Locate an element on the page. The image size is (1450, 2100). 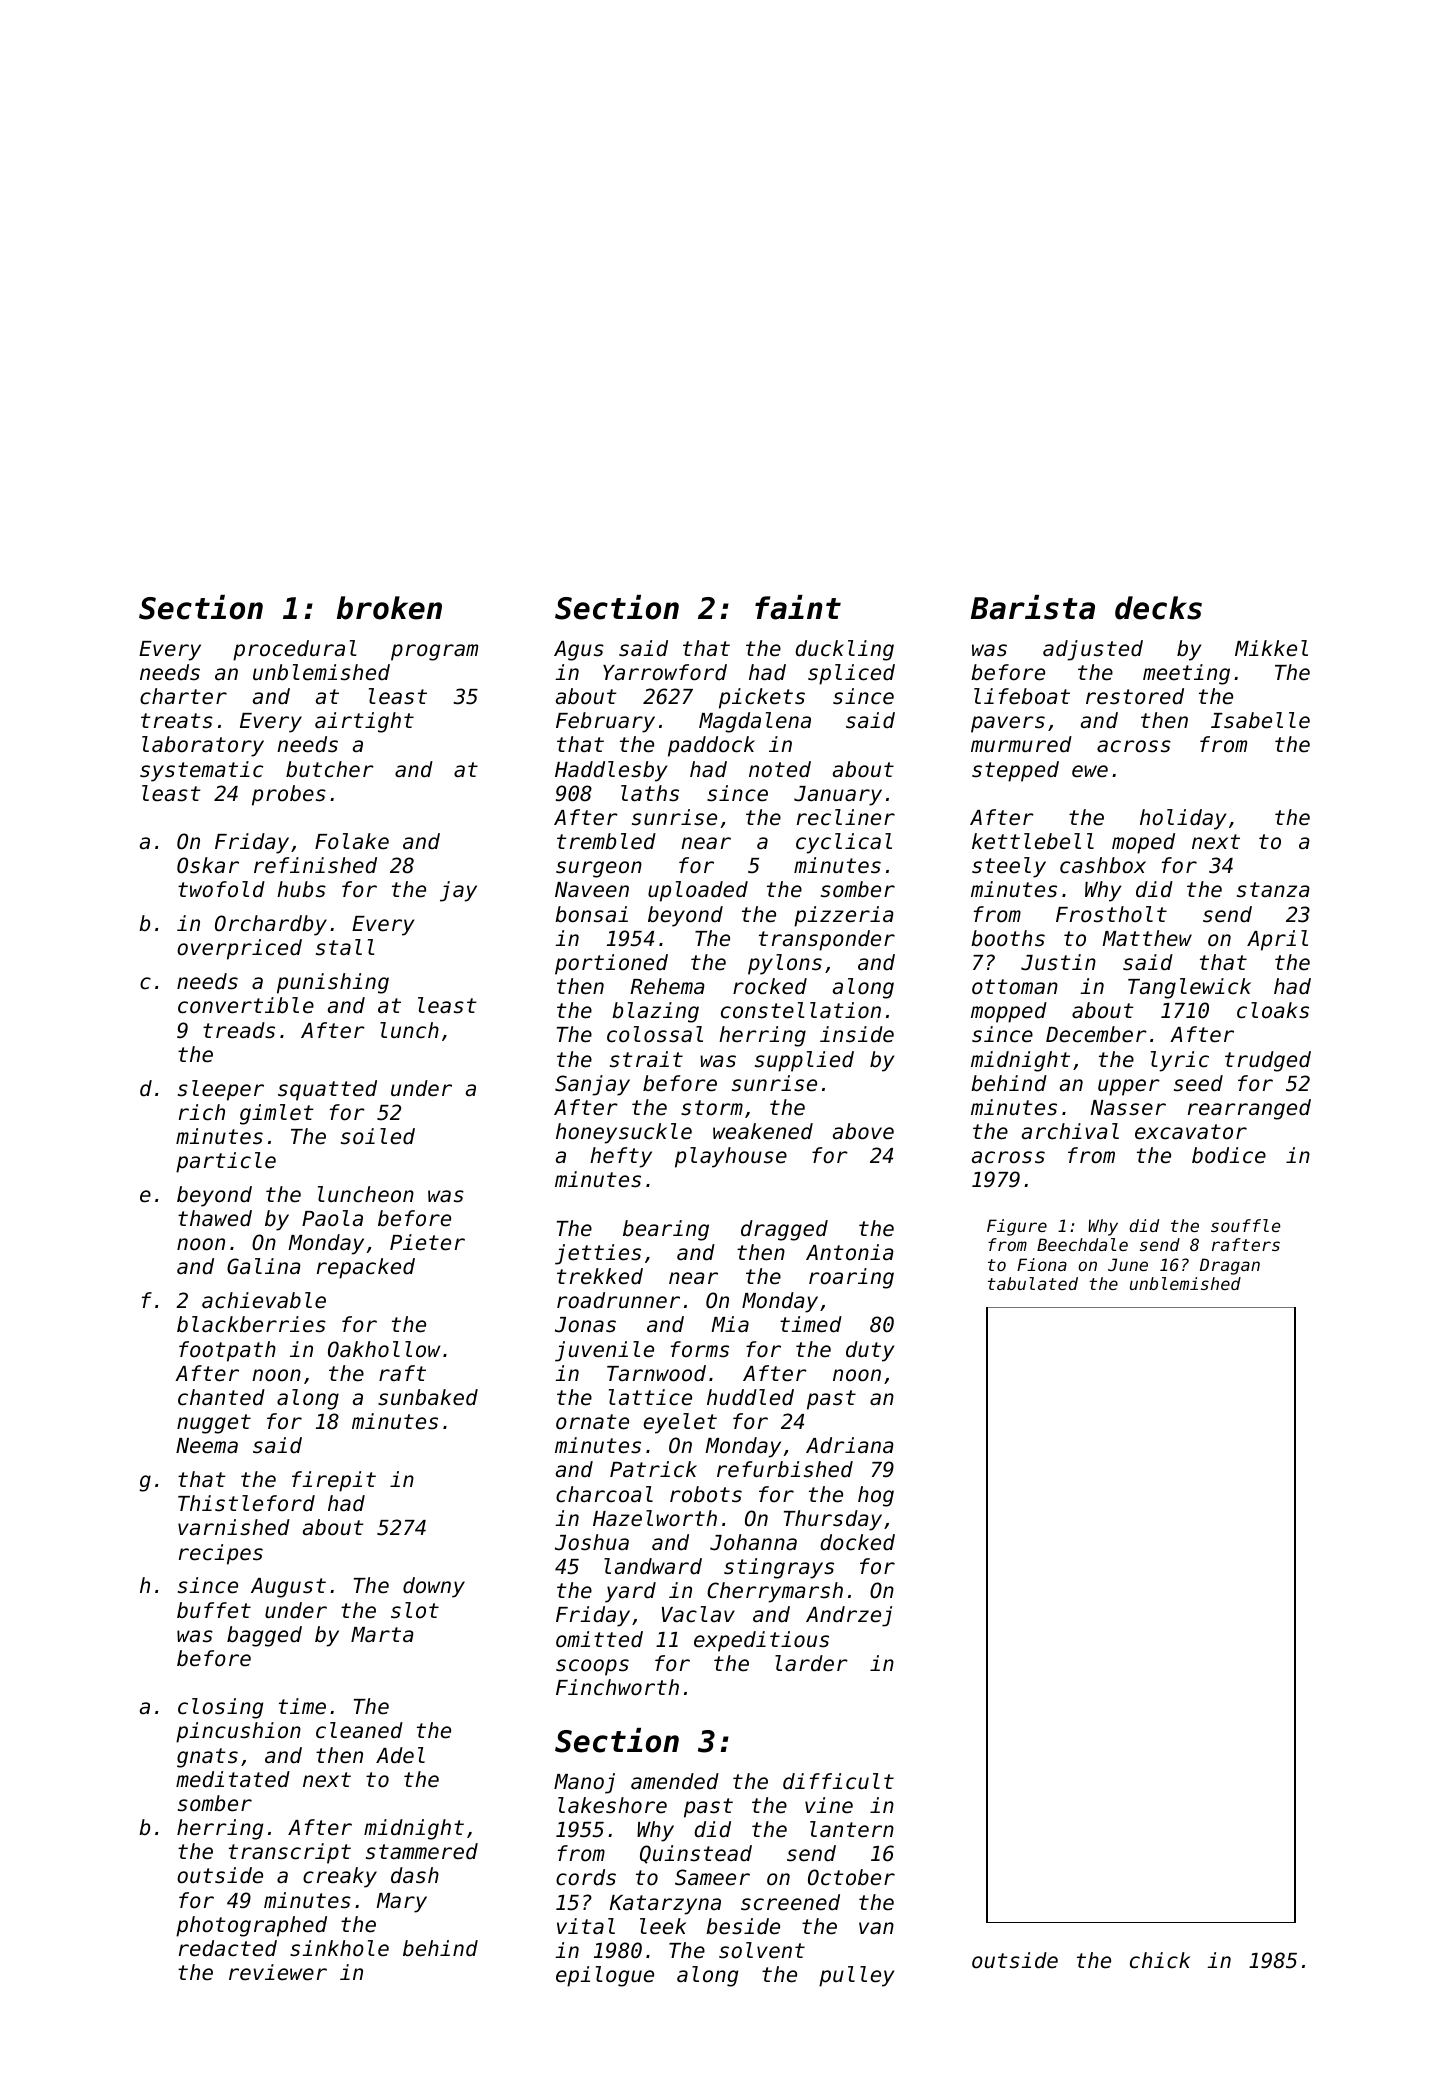
epilogue is located at coordinates (605, 1976).
